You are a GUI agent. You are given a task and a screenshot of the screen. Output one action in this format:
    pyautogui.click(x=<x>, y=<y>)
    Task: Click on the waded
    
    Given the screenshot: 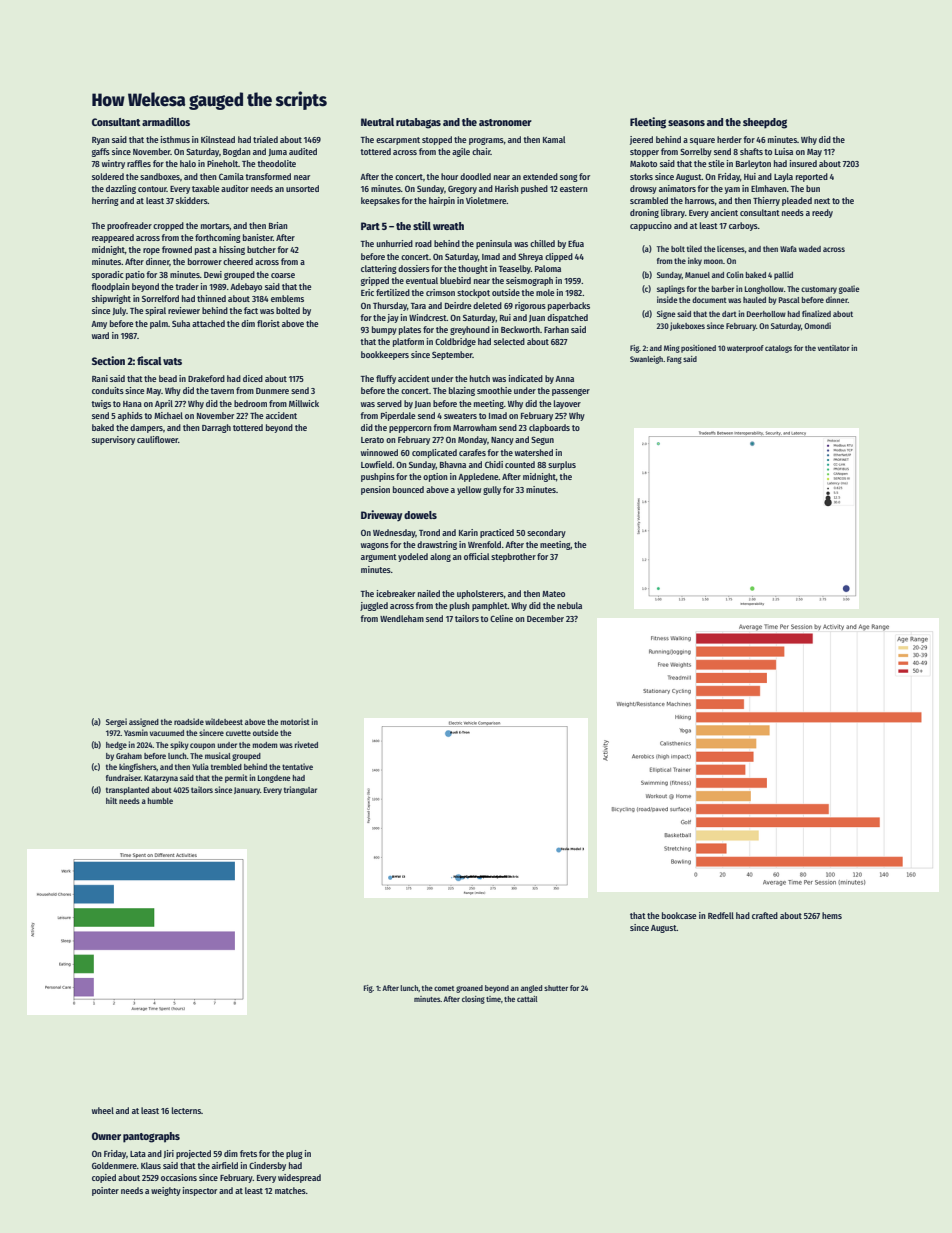 What is the action you would take?
    pyautogui.click(x=810, y=249)
